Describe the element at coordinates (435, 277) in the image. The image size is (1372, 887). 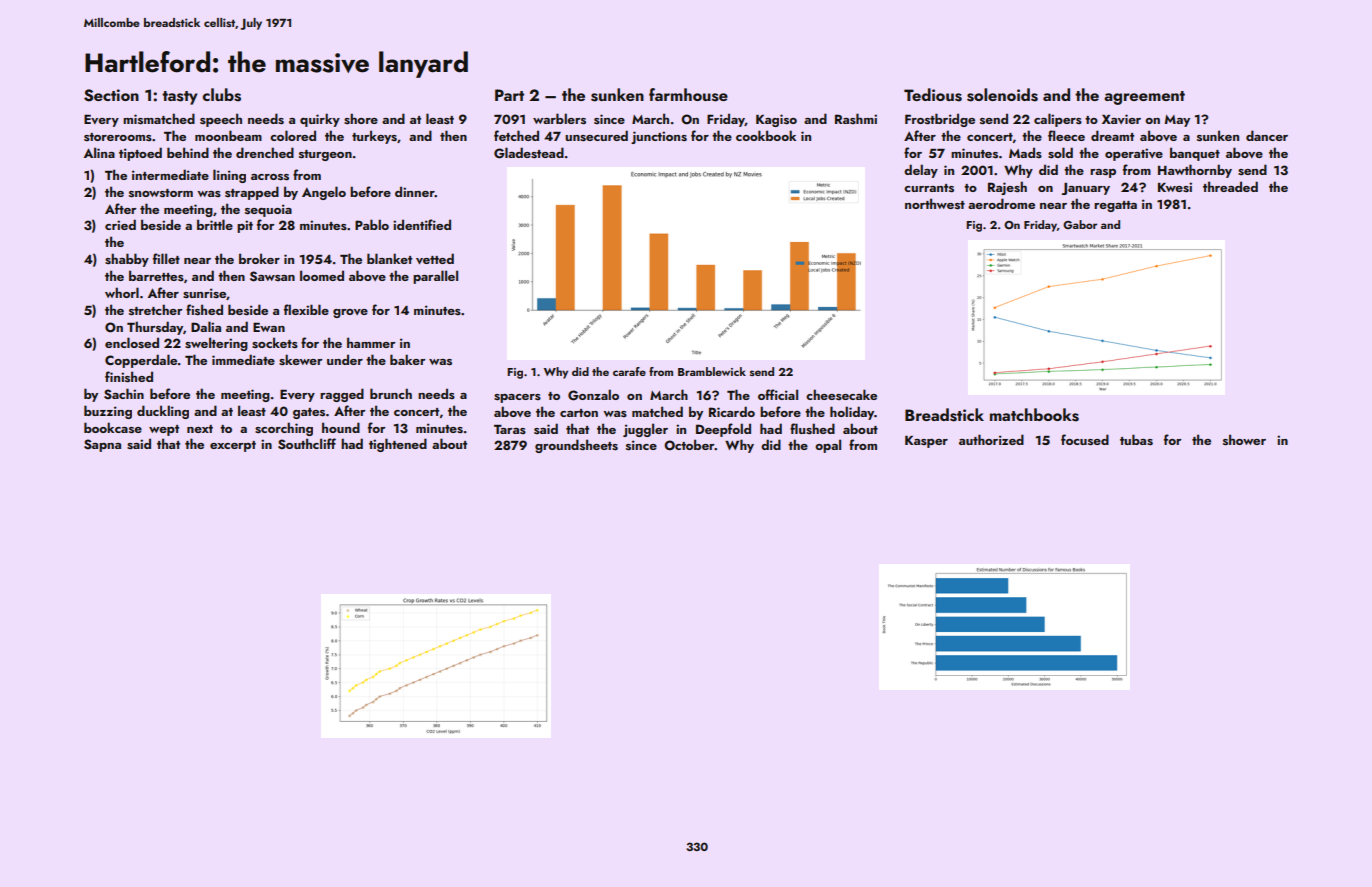
I see `parallel` at that location.
